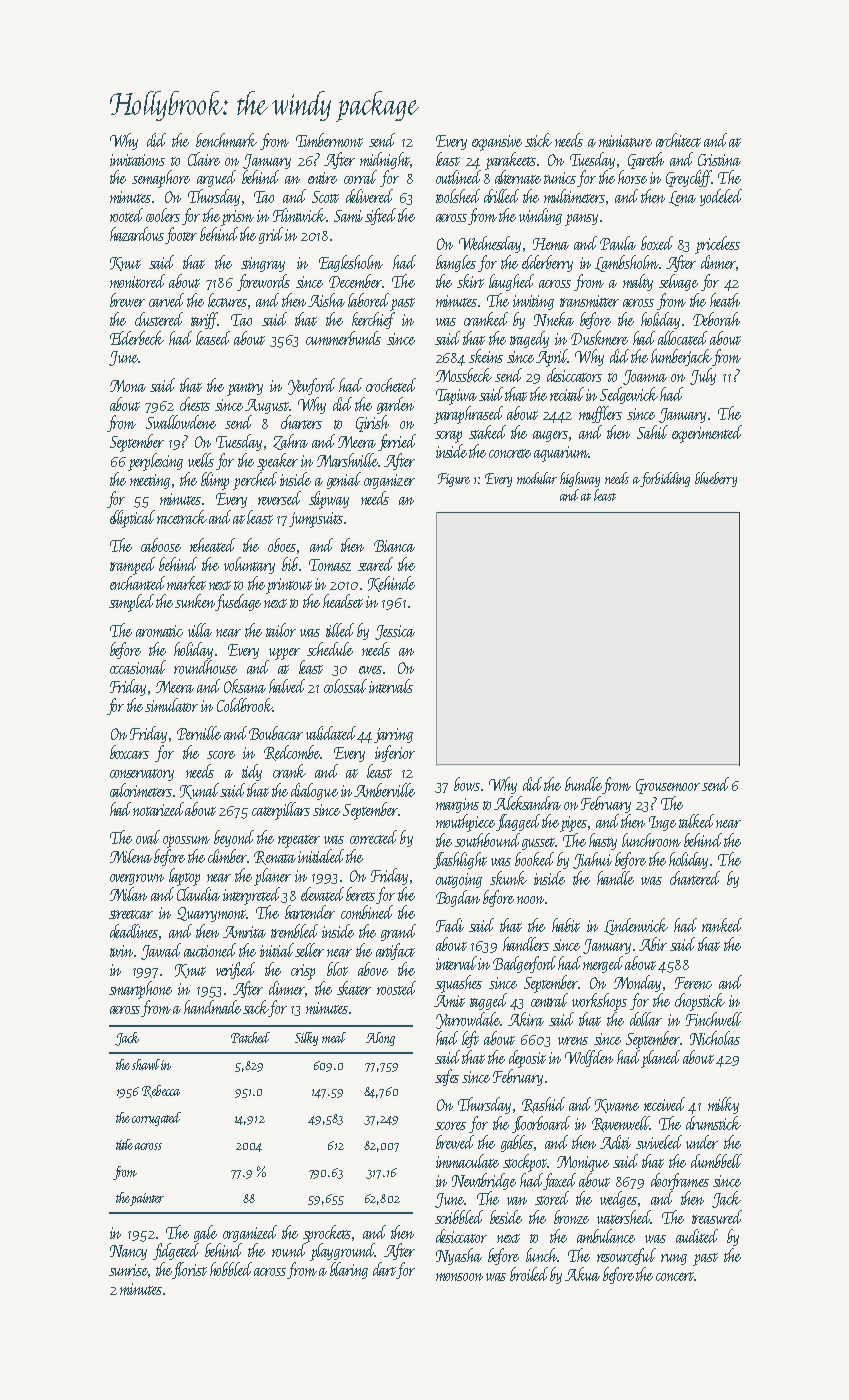  Describe the element at coordinates (716, 479) in the document. I see `blueberry` at that location.
